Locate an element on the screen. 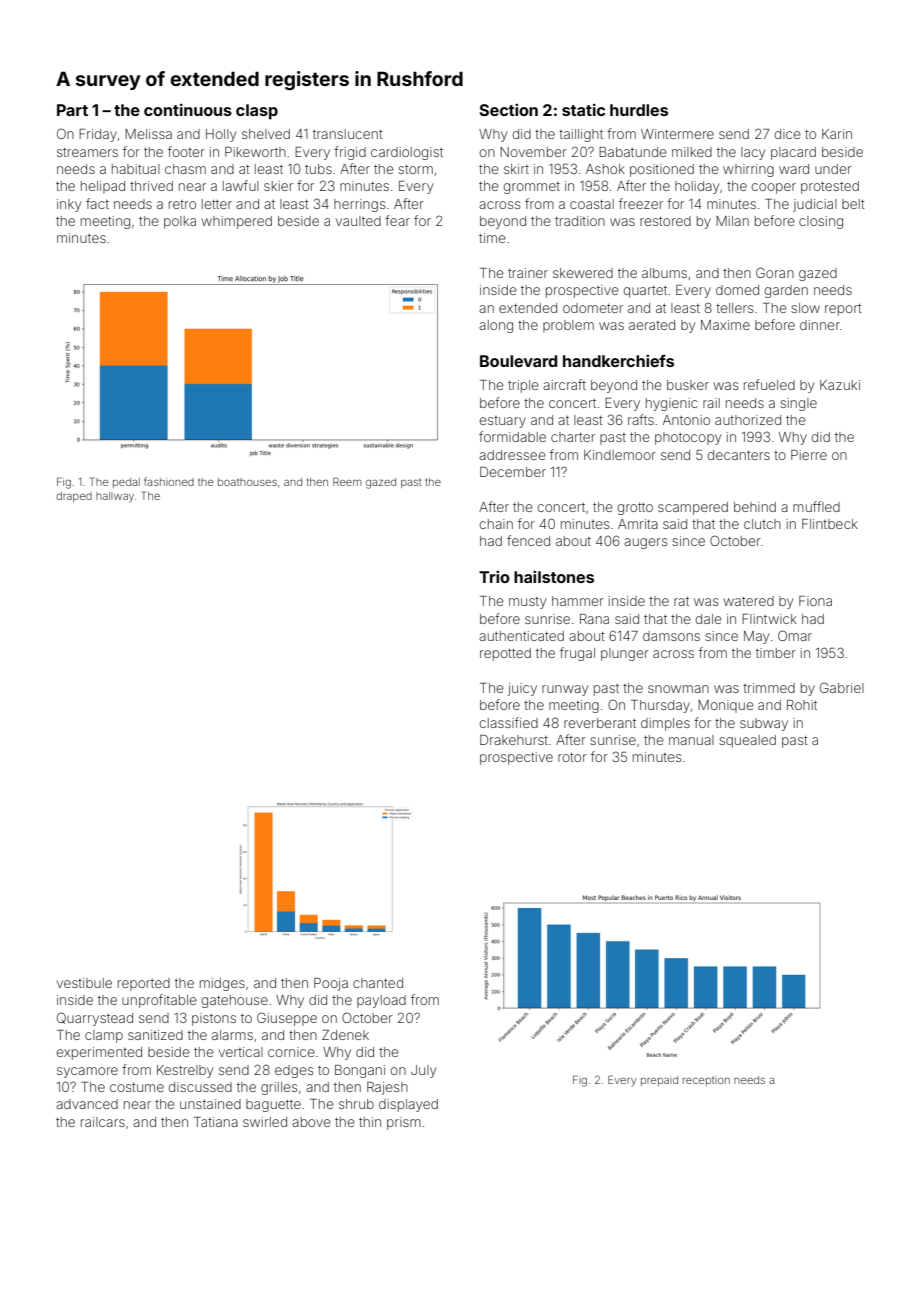 This screenshot has height=1308, width=924. baguette is located at coordinates (273, 1105).
